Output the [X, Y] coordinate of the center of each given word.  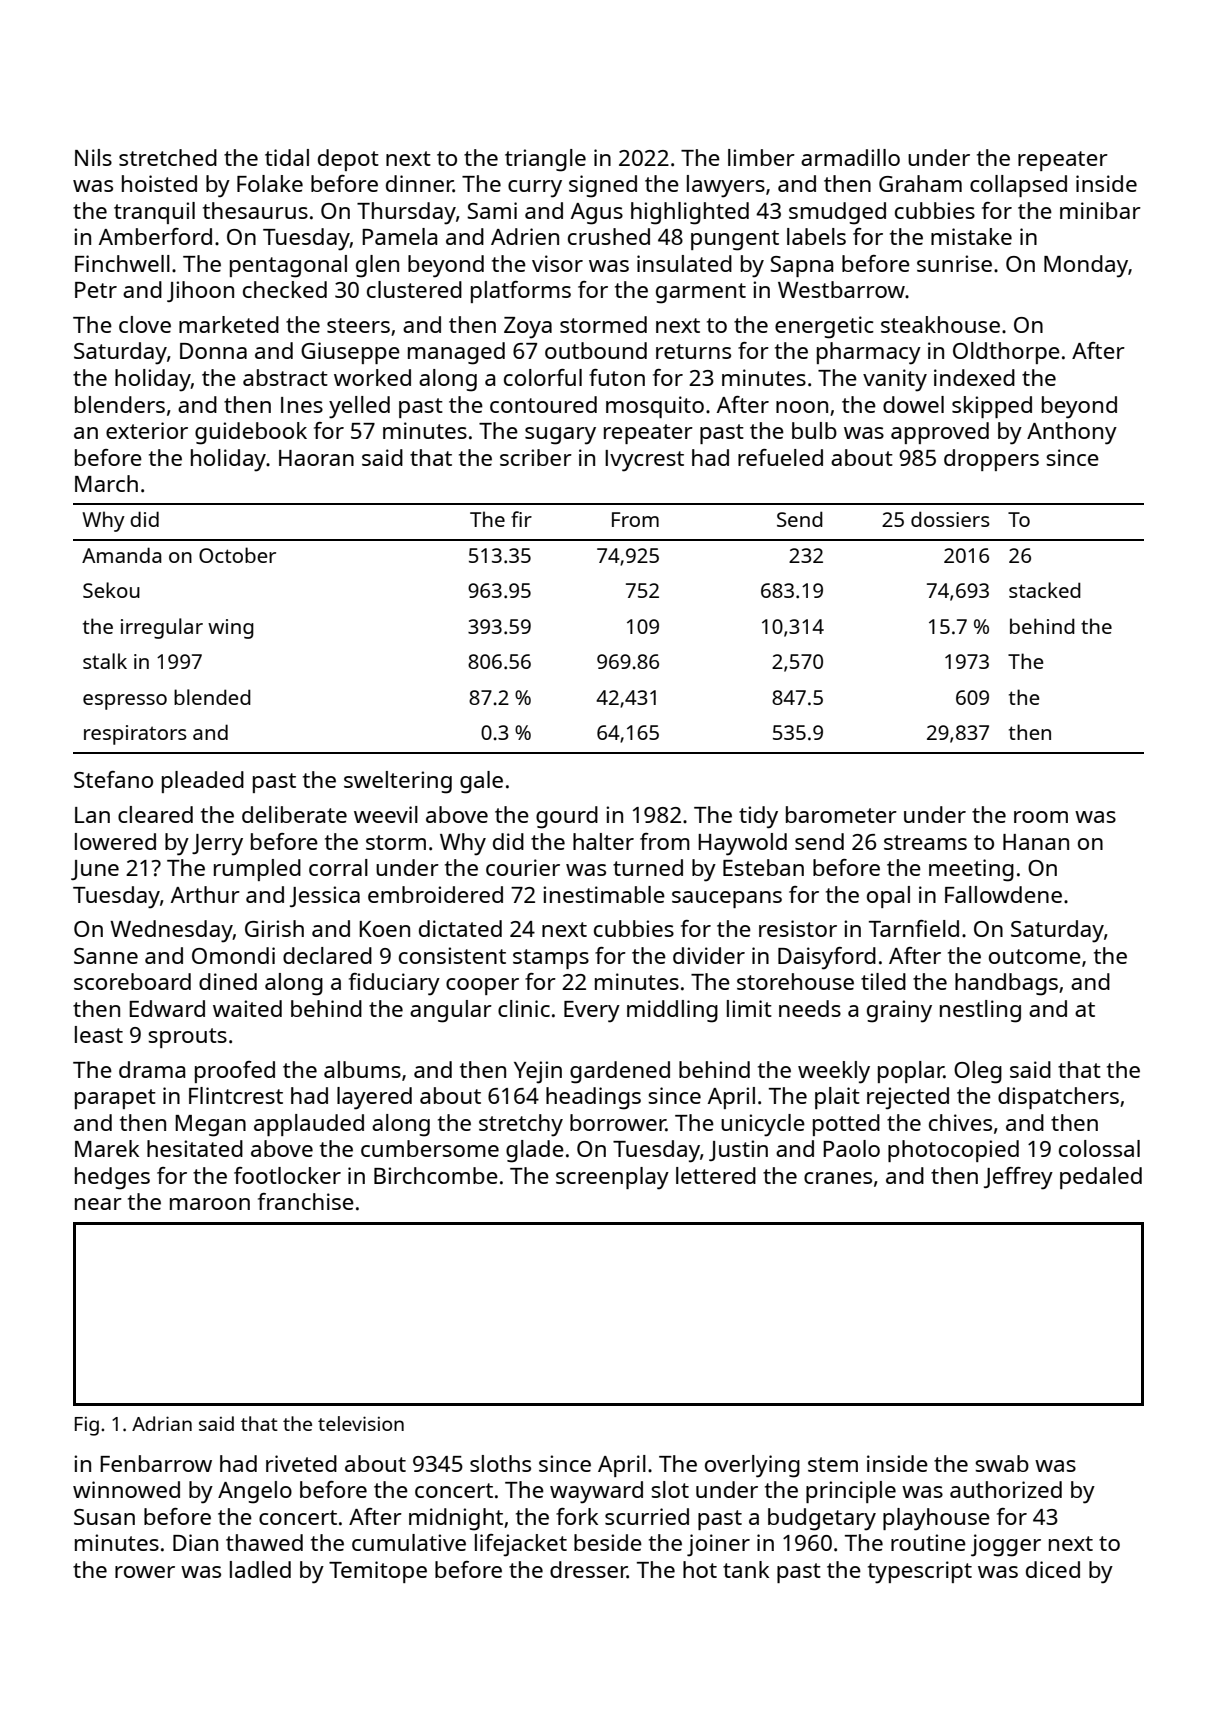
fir [521, 519]
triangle [545, 160]
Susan [104, 1517]
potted [846, 1125]
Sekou [111, 590]
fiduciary [394, 984]
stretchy [521, 1125]
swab [1002, 1463]
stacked [1045, 590]
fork [577, 1516]
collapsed [1018, 186]
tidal [287, 157]
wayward [596, 1492]
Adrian [162, 1423]
